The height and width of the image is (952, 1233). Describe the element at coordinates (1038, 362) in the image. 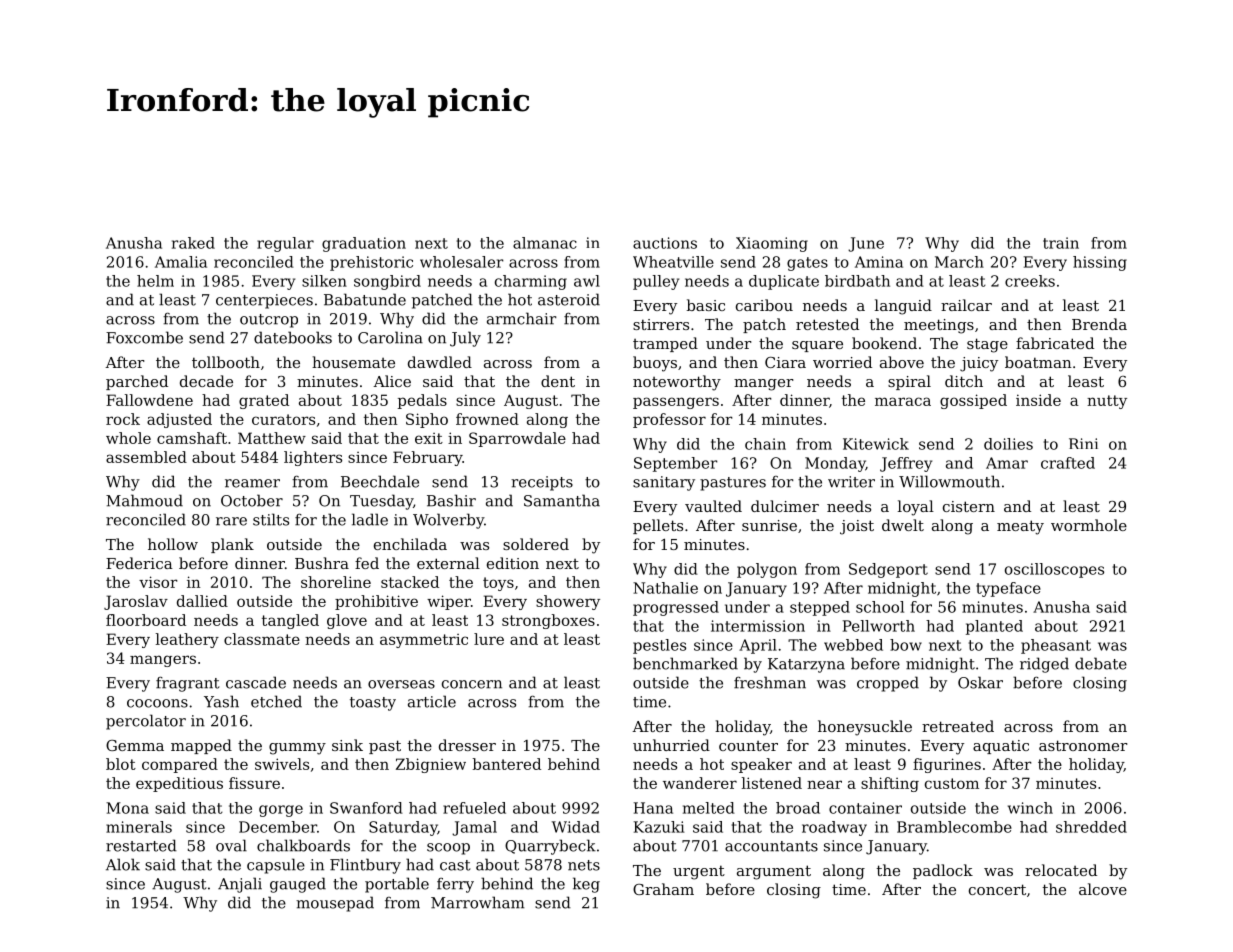

I see `boatman` at that location.
